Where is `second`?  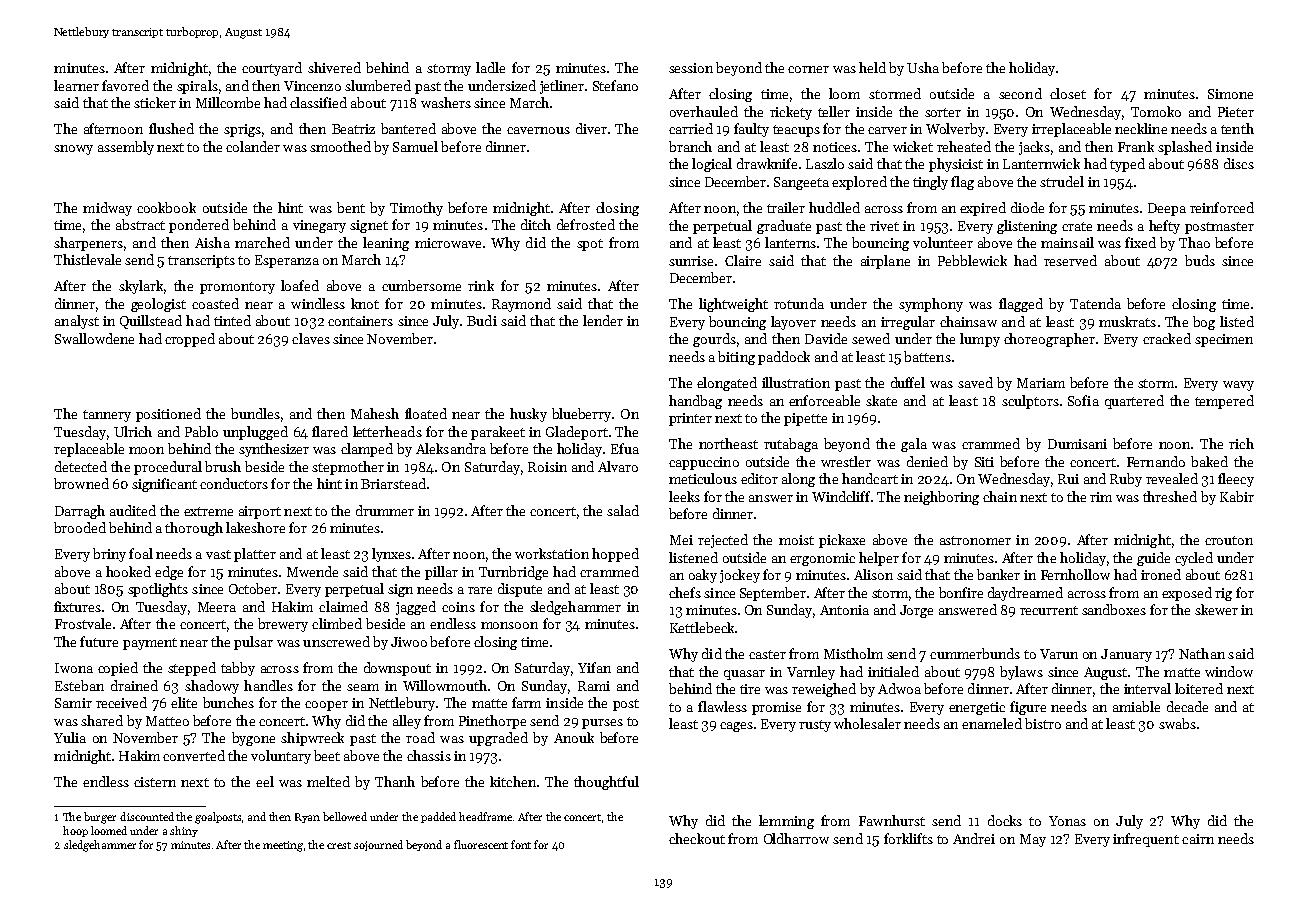 second is located at coordinates (1020, 93).
